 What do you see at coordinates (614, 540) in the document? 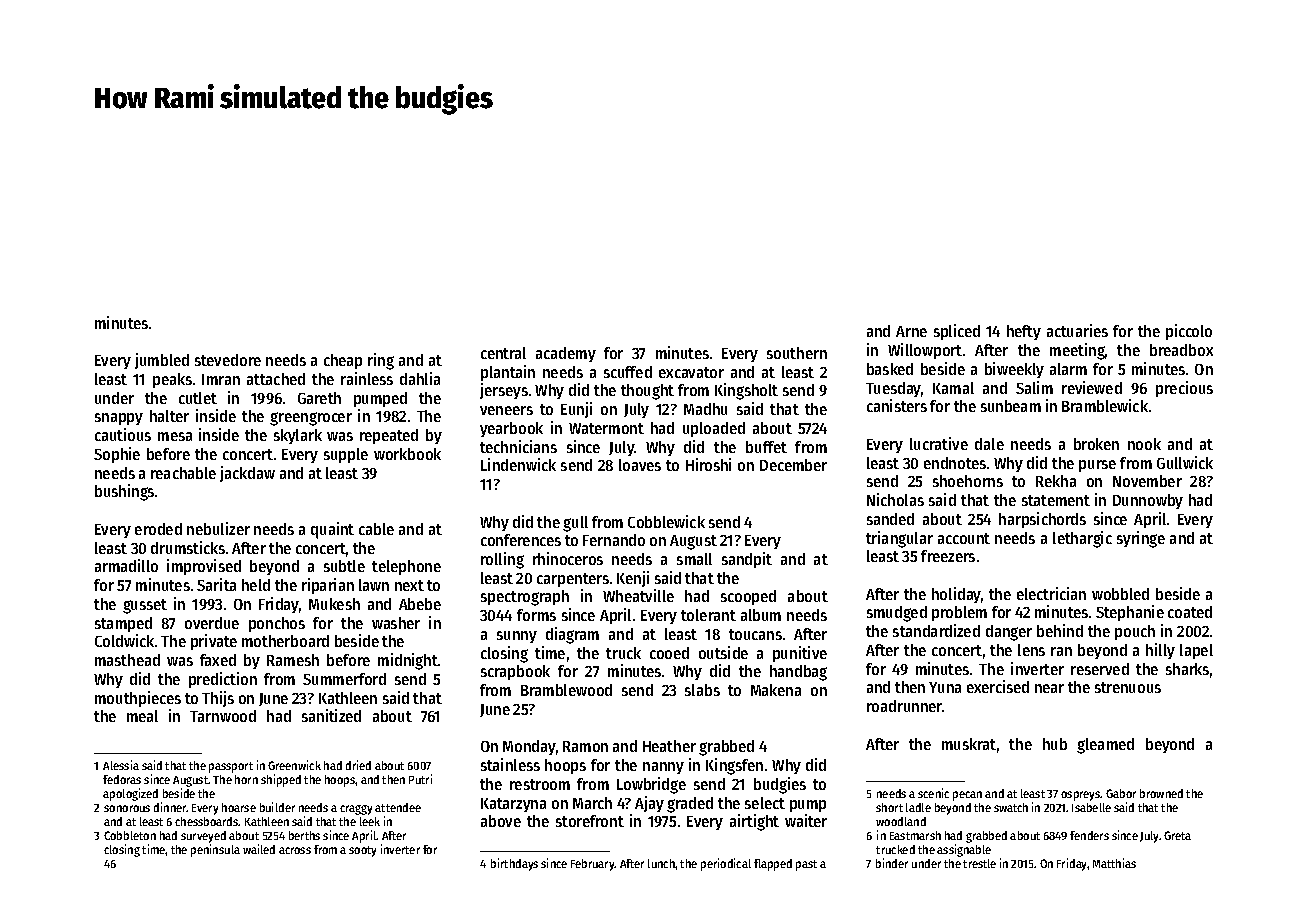
I see `Fernando` at bounding box center [614, 540].
